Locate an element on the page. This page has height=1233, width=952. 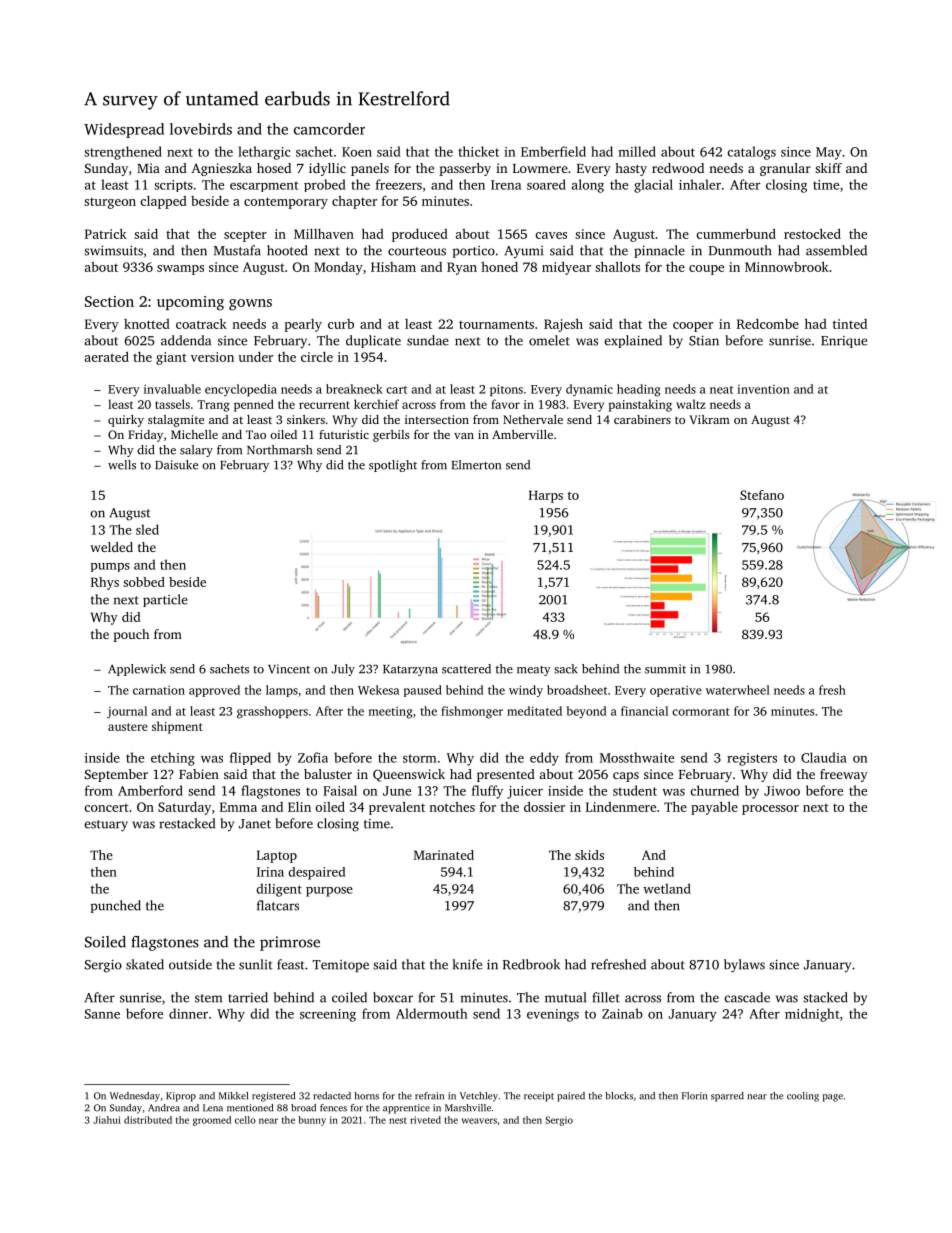
refrain is located at coordinates (429, 1096).
